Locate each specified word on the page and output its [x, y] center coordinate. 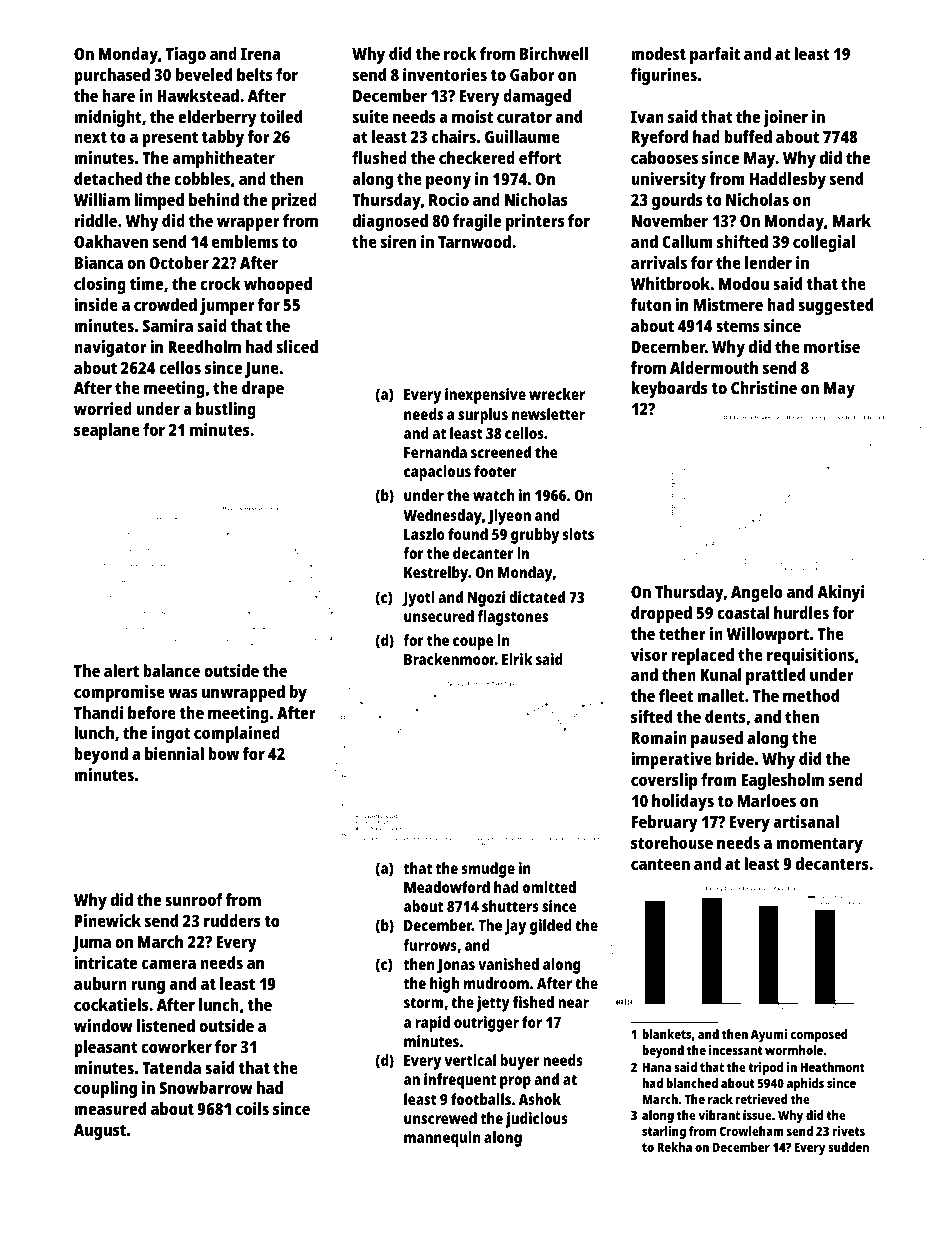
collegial [824, 243]
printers [535, 222]
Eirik [517, 659]
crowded [165, 304]
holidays [683, 802]
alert [121, 670]
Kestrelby [436, 574]
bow [223, 753]
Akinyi [841, 593]
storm [423, 1003]
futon [651, 304]
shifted [742, 241]
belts [255, 74]
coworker [176, 1046]
